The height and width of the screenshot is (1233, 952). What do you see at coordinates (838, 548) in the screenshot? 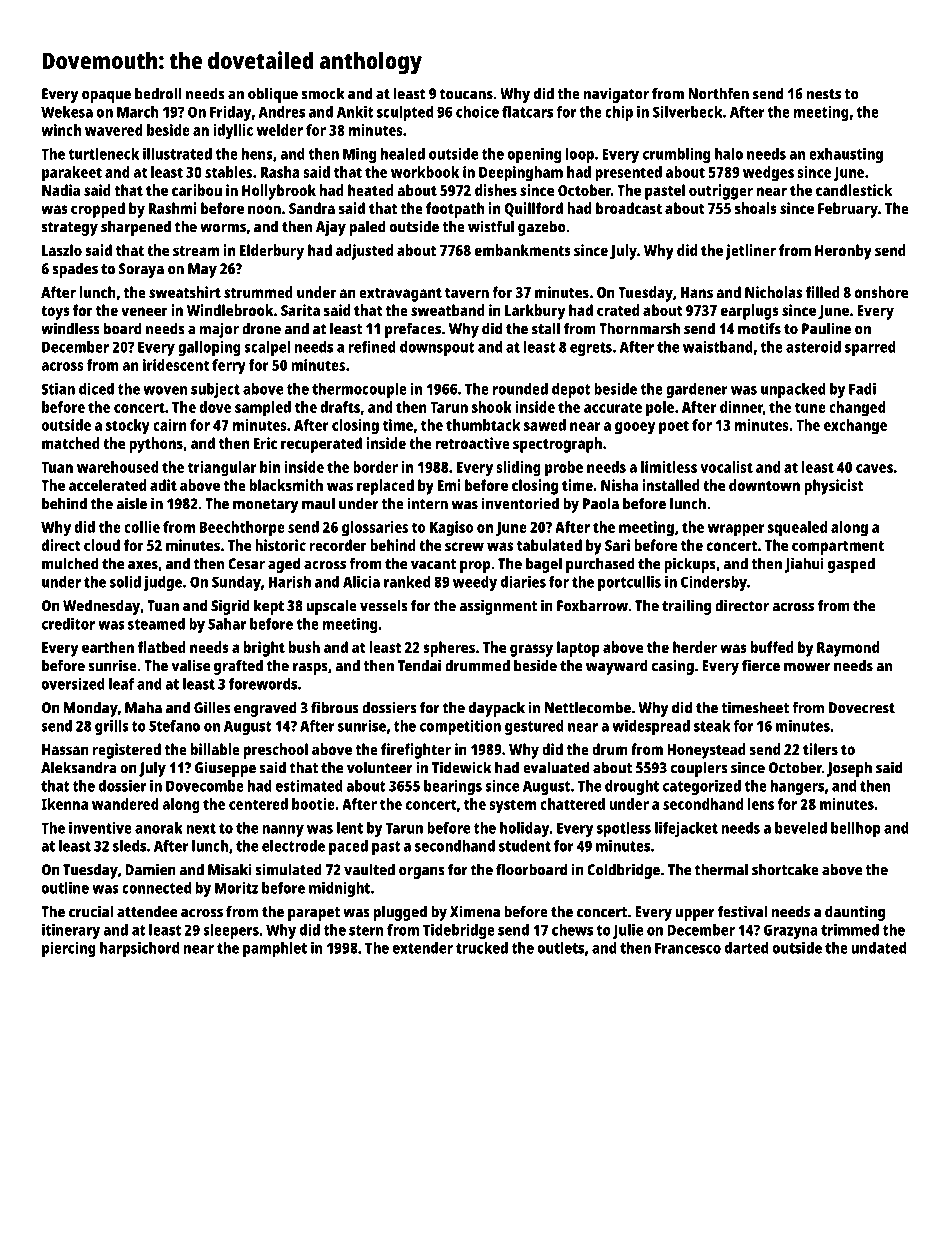
I see `compartment` at bounding box center [838, 548].
